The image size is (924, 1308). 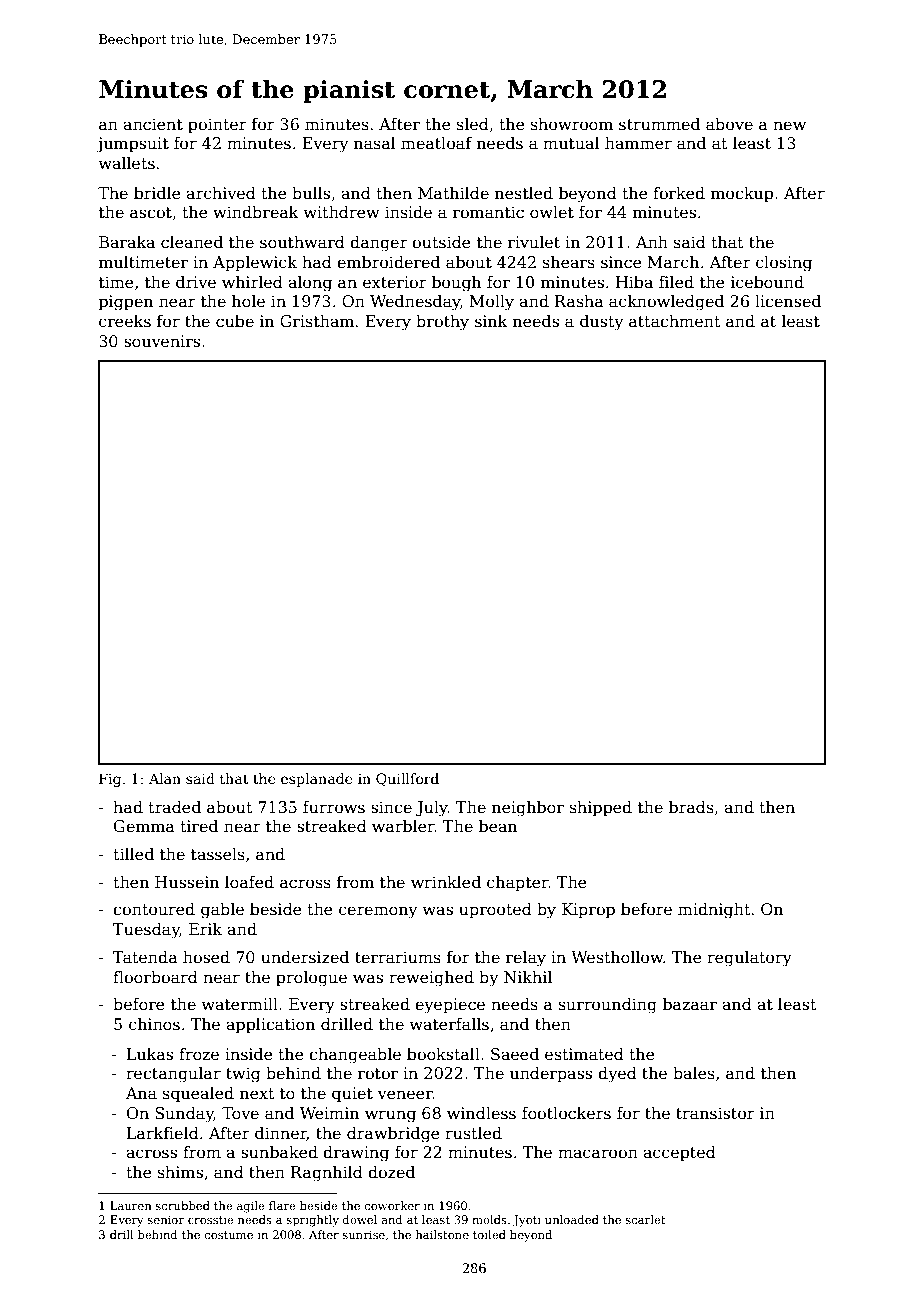 I want to click on Quillford, so click(x=407, y=779).
